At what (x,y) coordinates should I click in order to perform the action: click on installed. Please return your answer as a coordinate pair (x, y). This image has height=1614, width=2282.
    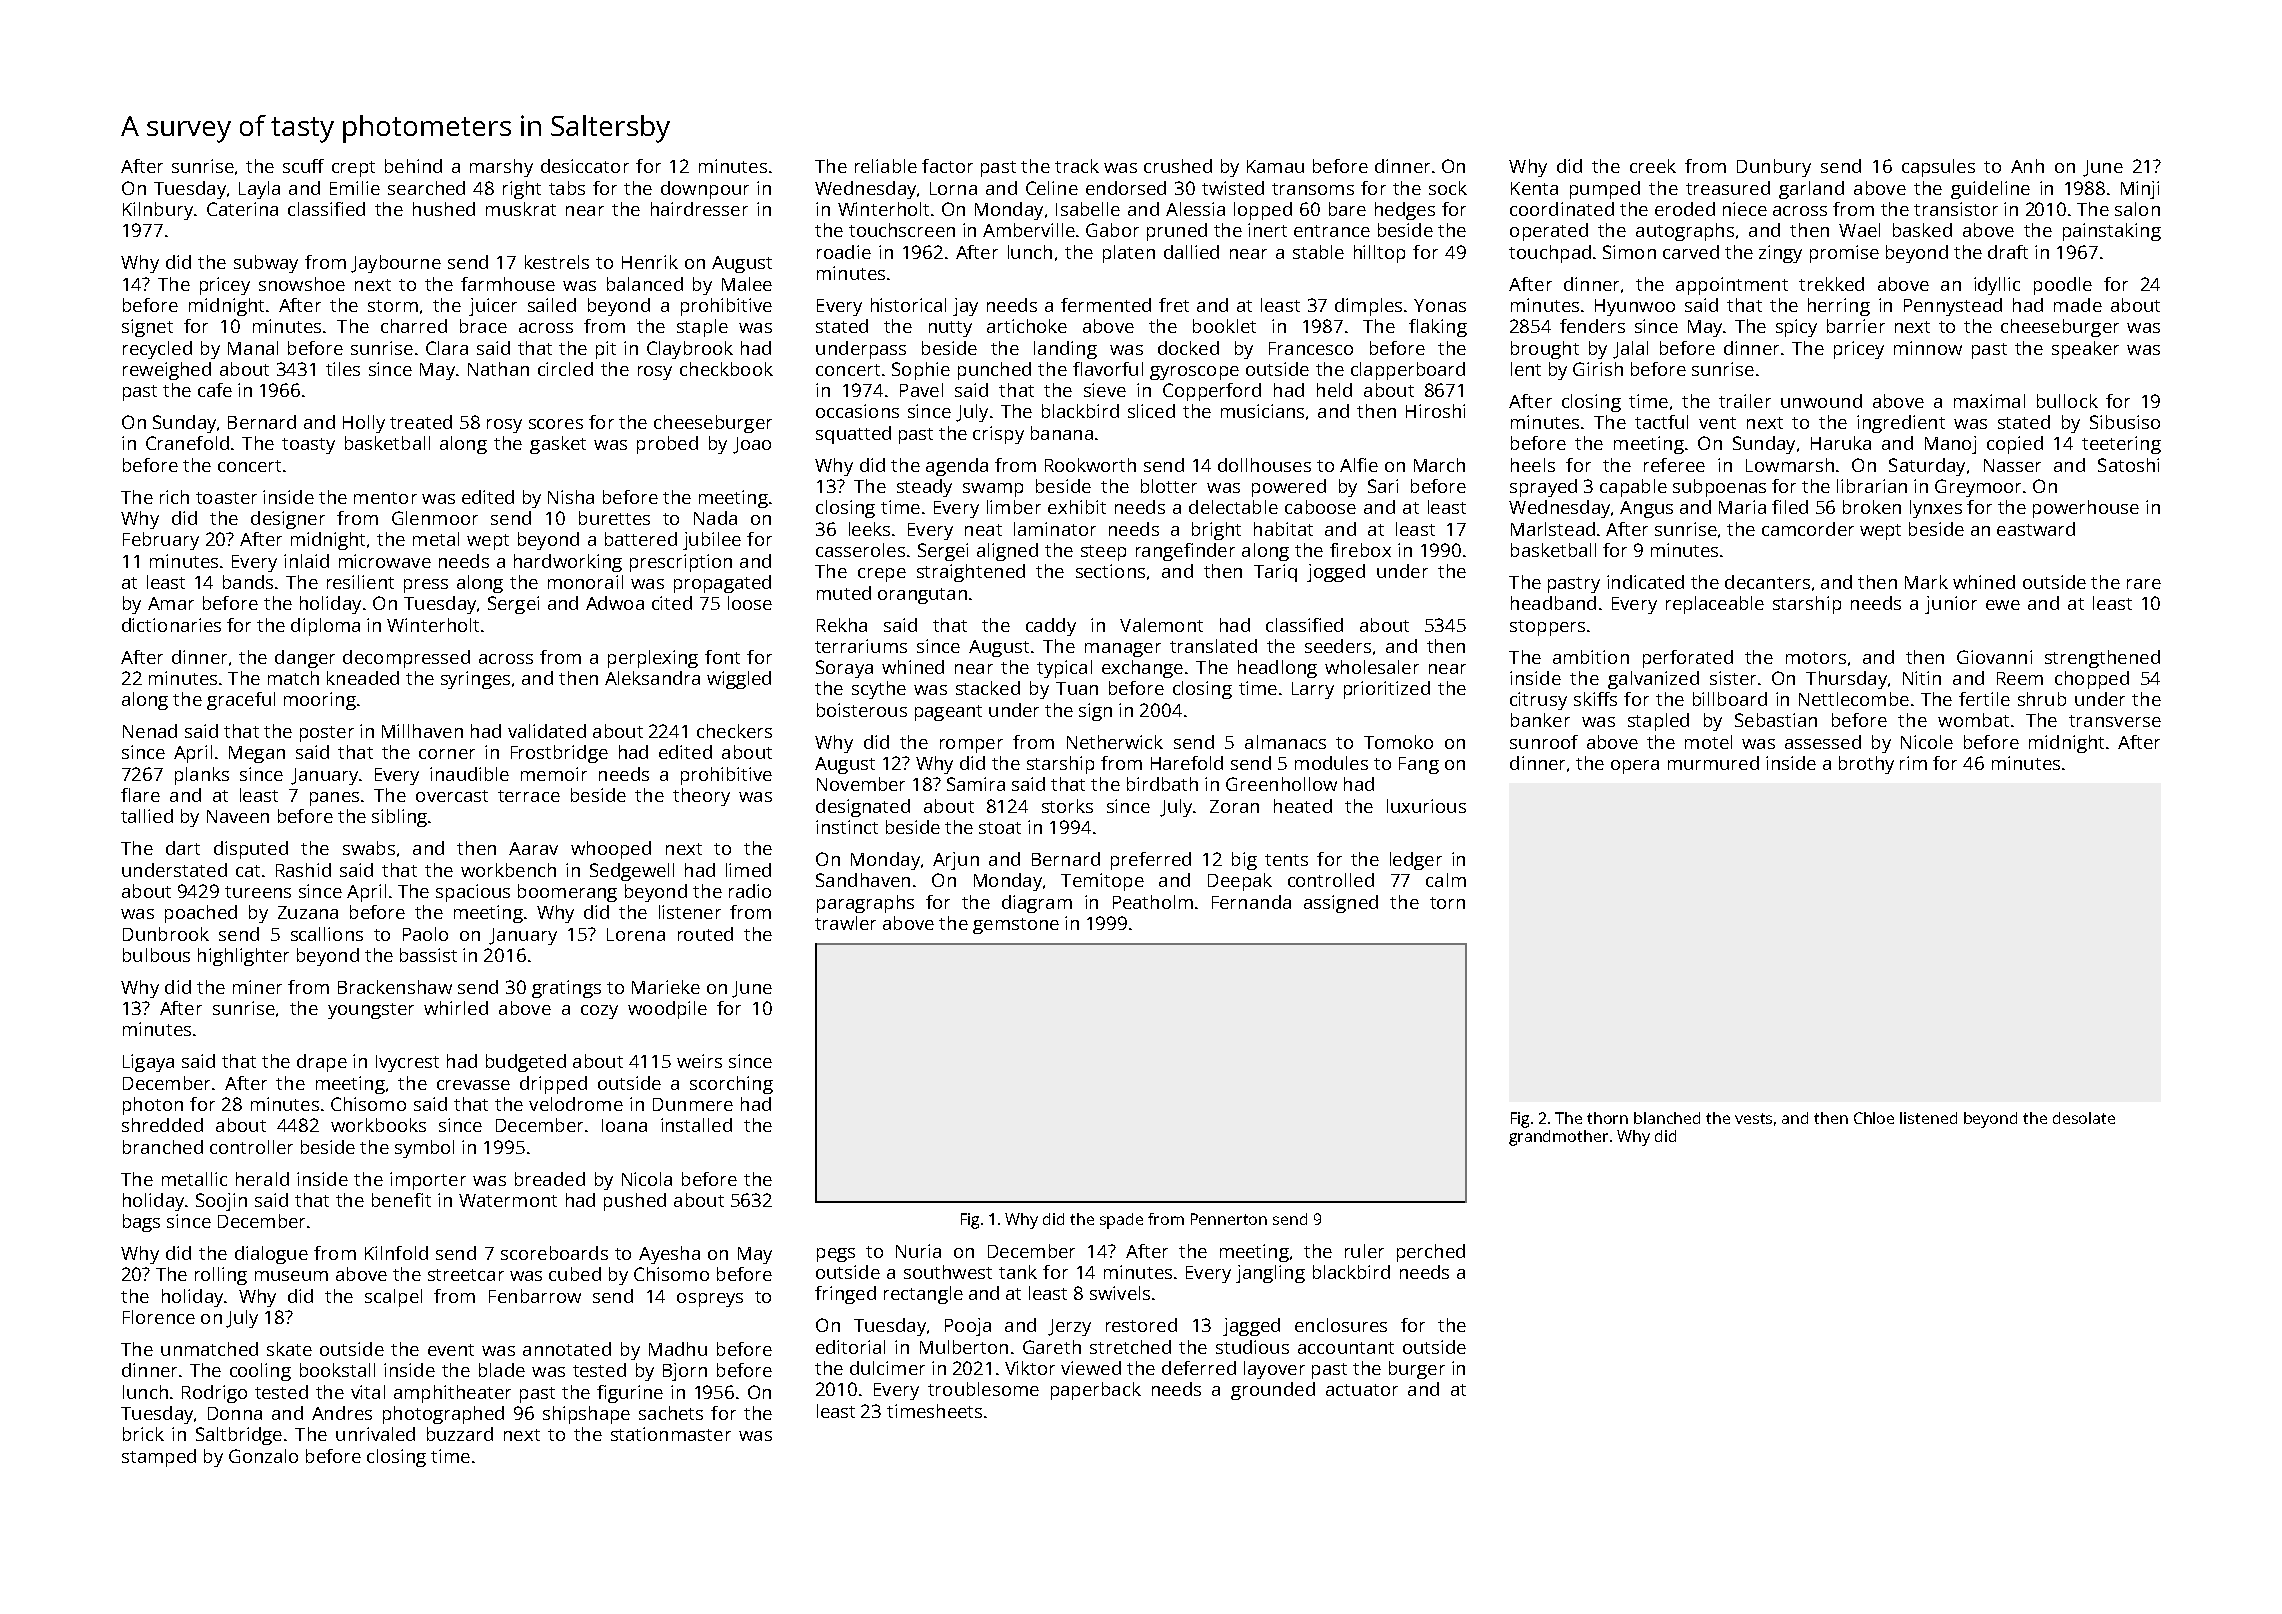
    Looking at the image, I should click on (696, 1125).
